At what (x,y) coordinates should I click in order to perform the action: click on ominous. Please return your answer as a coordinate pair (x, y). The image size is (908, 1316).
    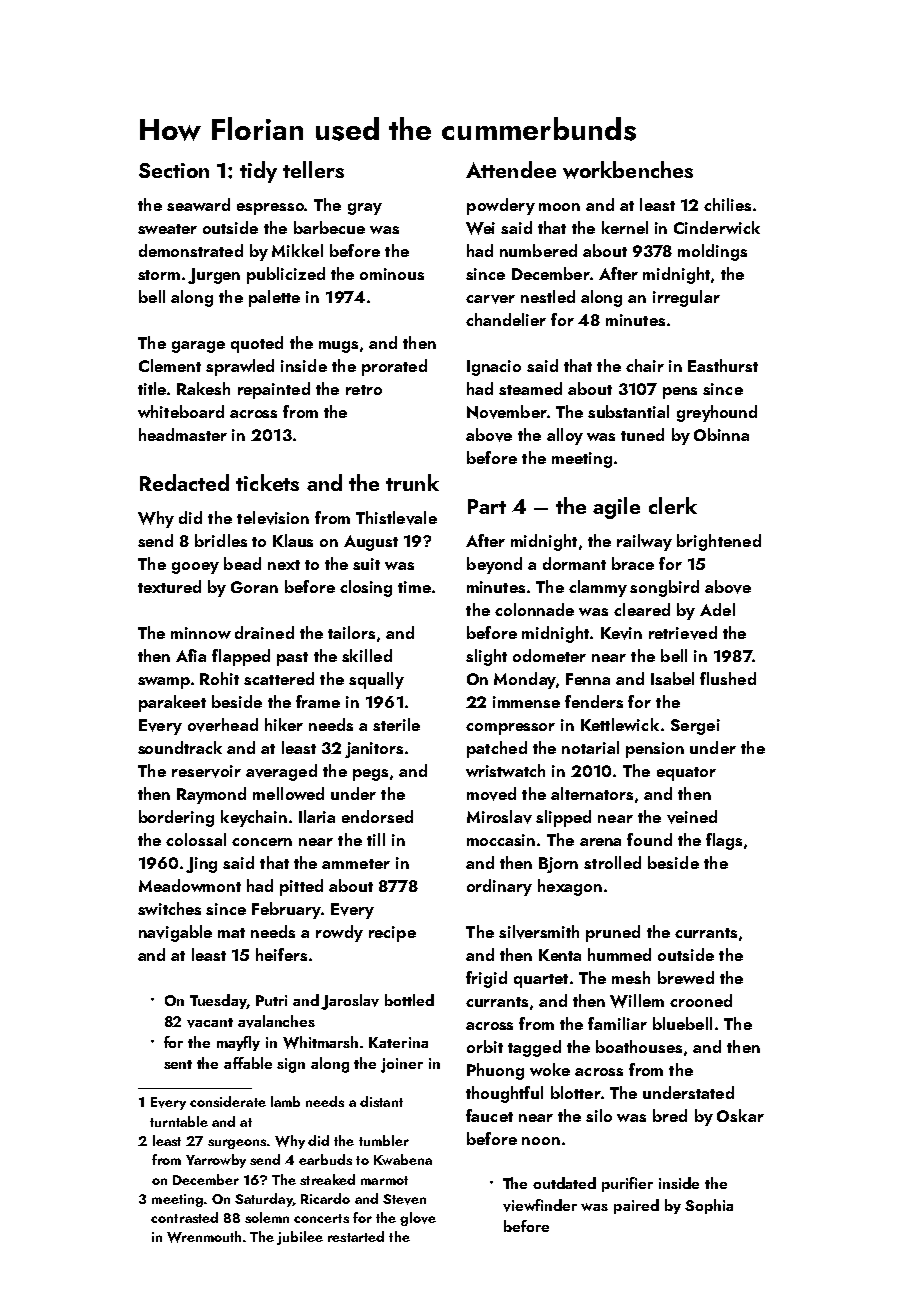
    Looking at the image, I should click on (392, 274).
